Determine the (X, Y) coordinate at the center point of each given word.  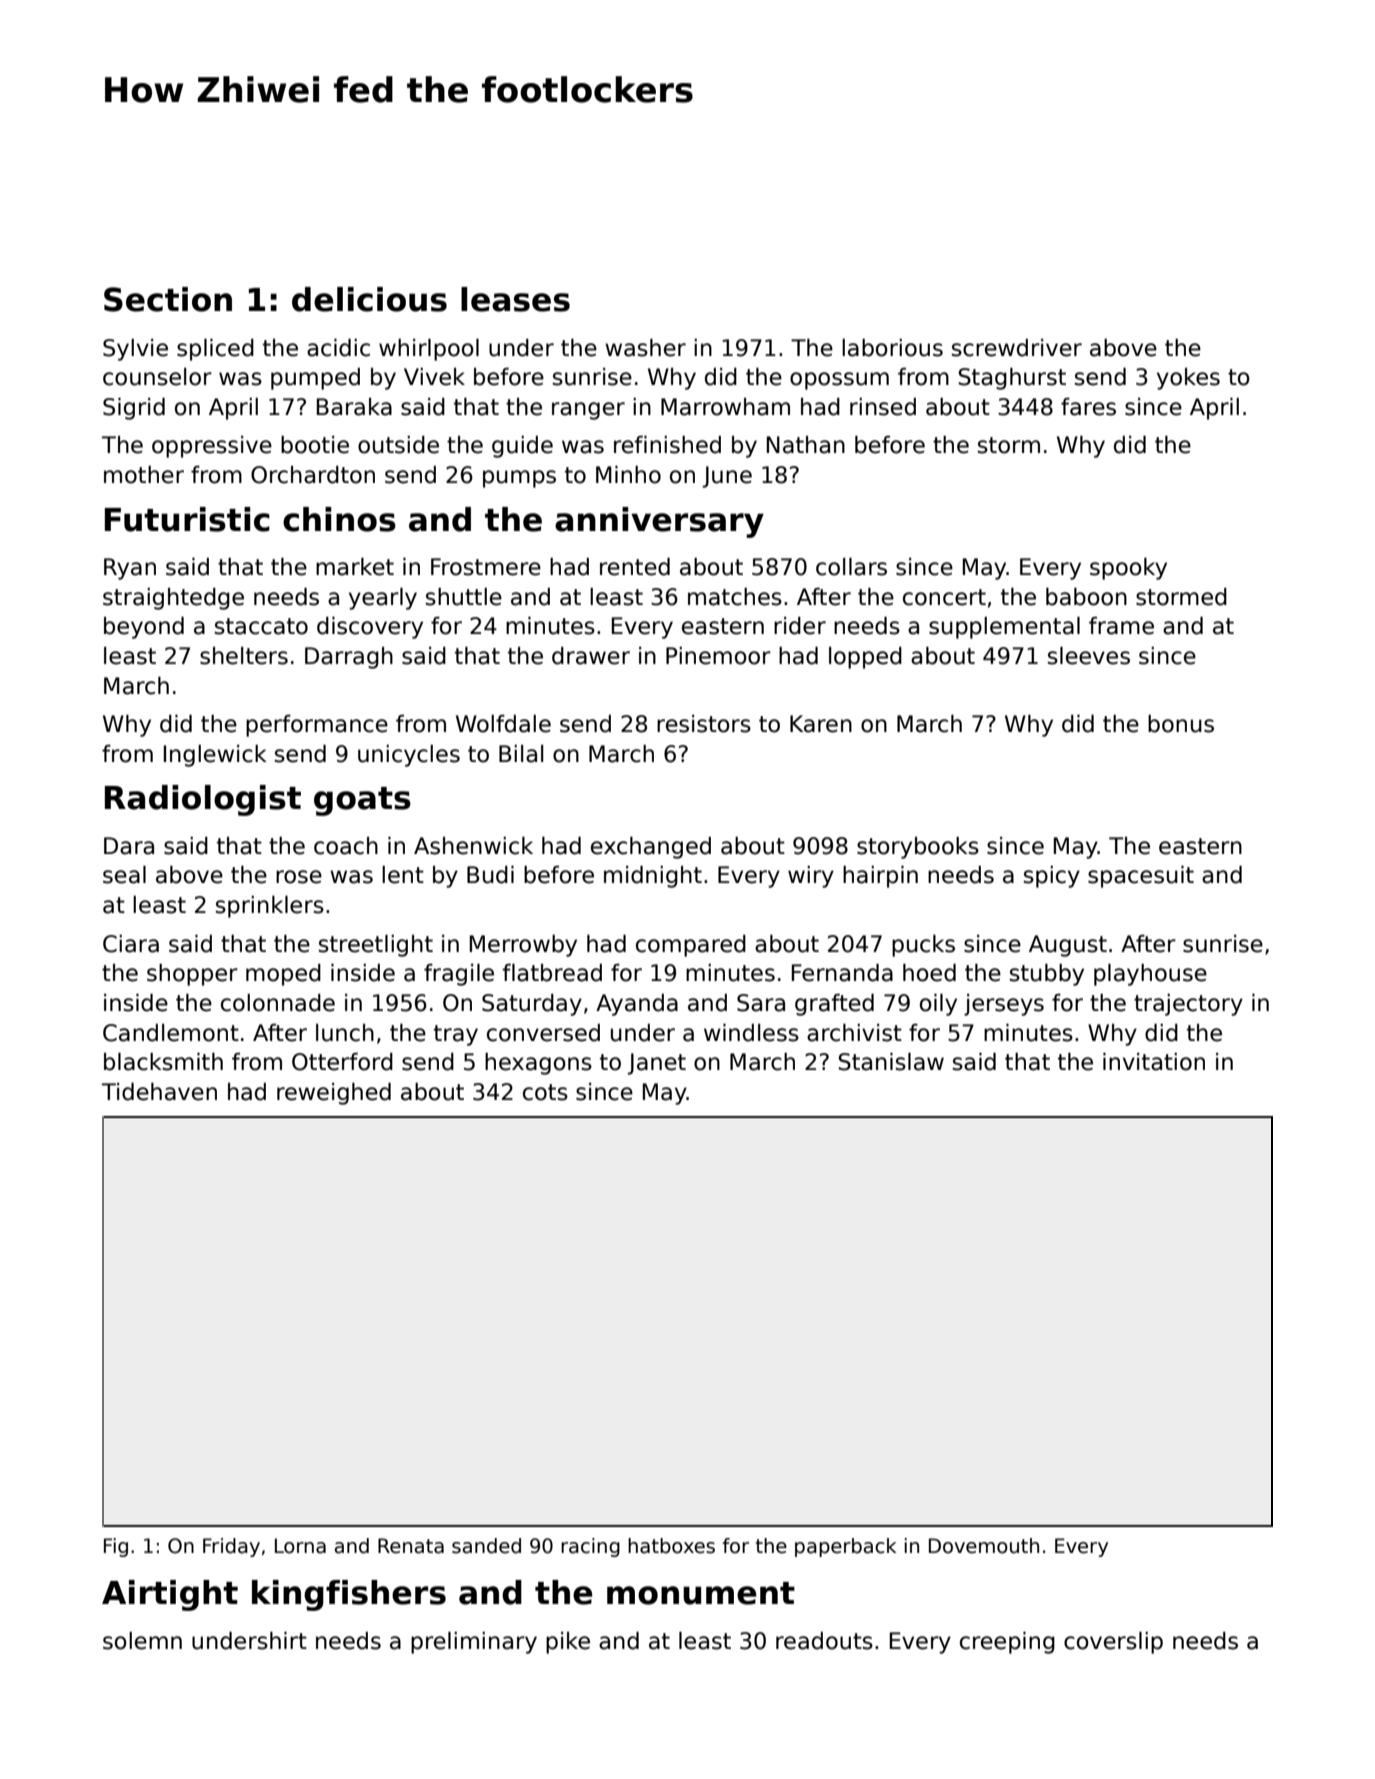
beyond (144, 628)
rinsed (883, 407)
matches (735, 597)
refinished (667, 445)
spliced (215, 350)
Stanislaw (891, 1062)
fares (1088, 407)
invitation (1154, 1062)
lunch (345, 1033)
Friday (231, 1547)
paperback (845, 1547)
